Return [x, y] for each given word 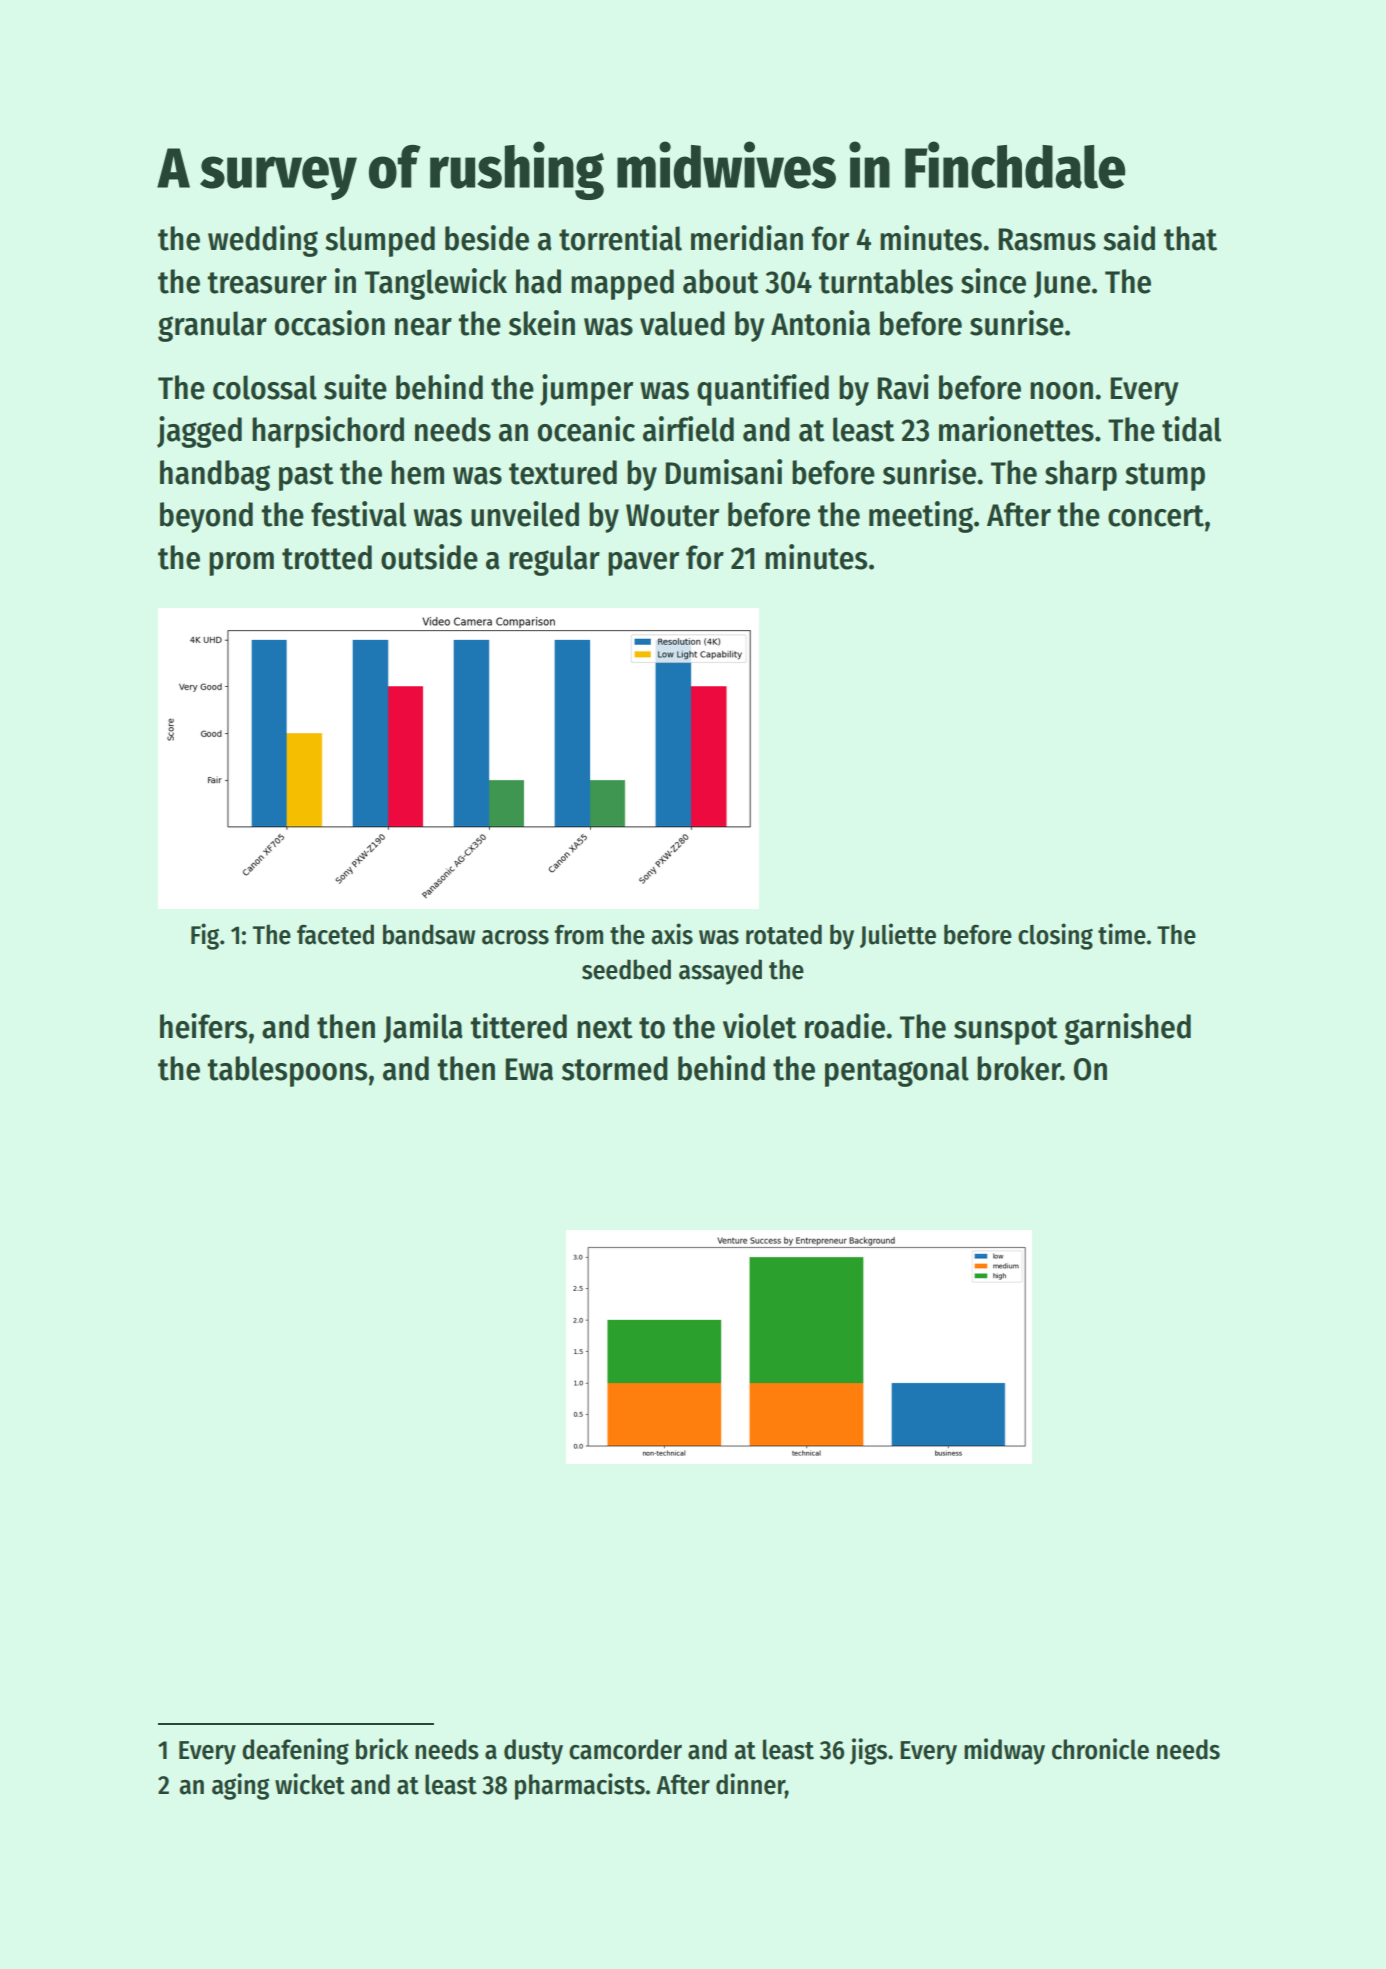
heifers [203, 1026]
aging [240, 1786]
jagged [199, 432]
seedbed [626, 969]
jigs [868, 1751]
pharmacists [580, 1786]
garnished [1127, 1029]
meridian [747, 238]
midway [1004, 1751]
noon [1061, 391]
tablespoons [287, 1071]
